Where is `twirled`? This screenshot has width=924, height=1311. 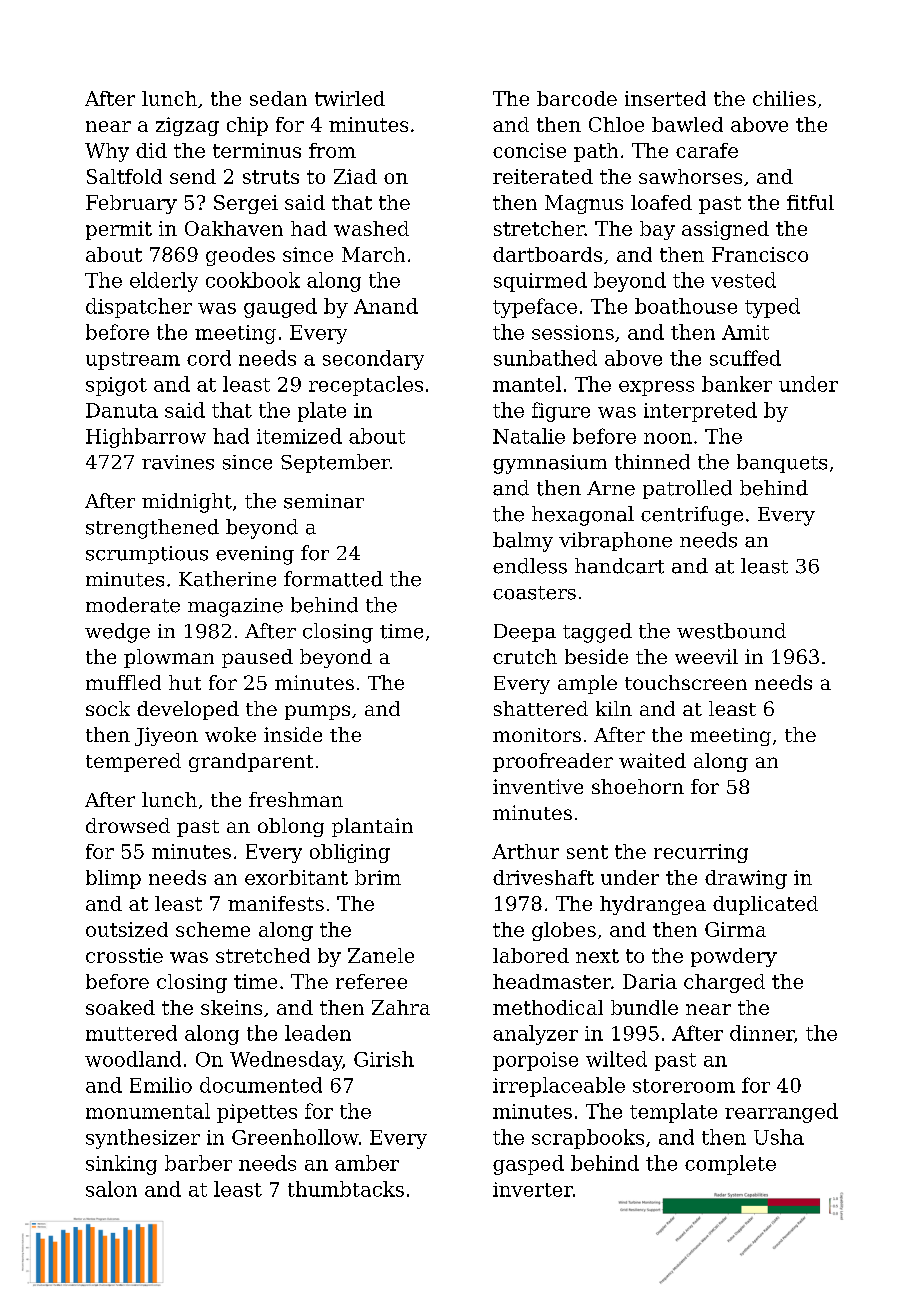 twirled is located at coordinates (350, 98).
